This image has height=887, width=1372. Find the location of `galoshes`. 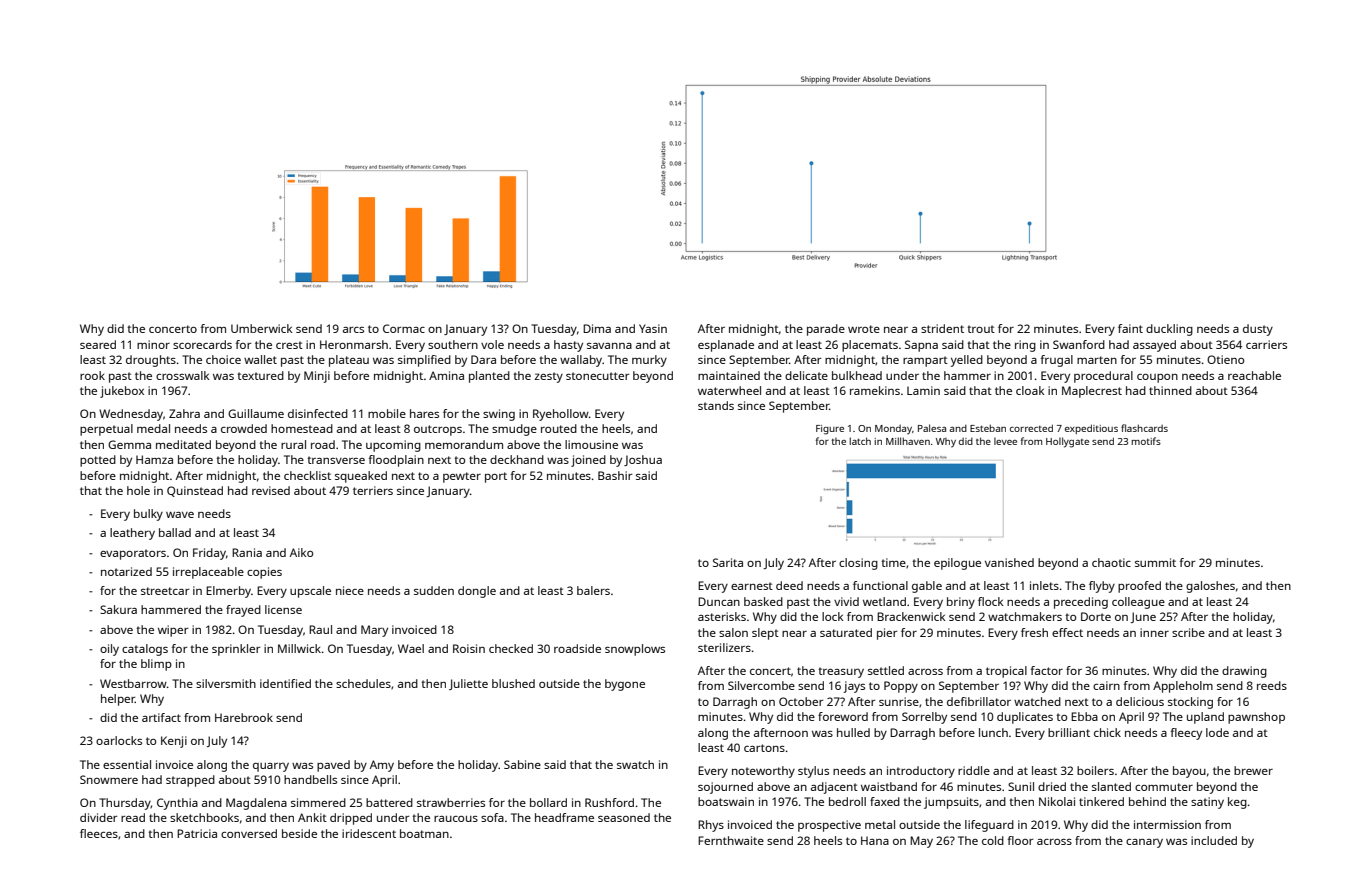

galoshes is located at coordinates (1210, 587).
